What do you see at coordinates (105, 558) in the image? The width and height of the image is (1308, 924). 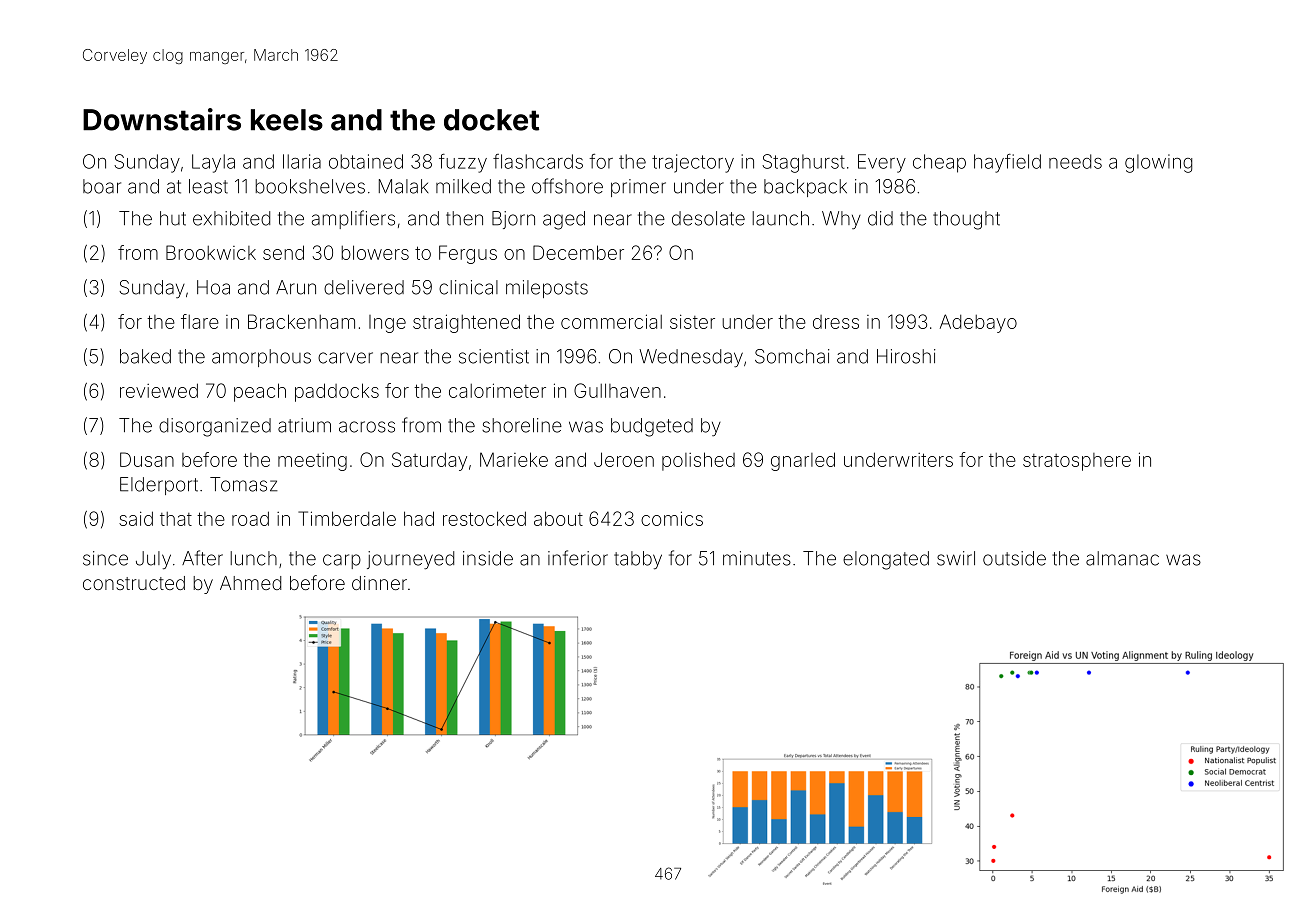 I see `since` at bounding box center [105, 558].
